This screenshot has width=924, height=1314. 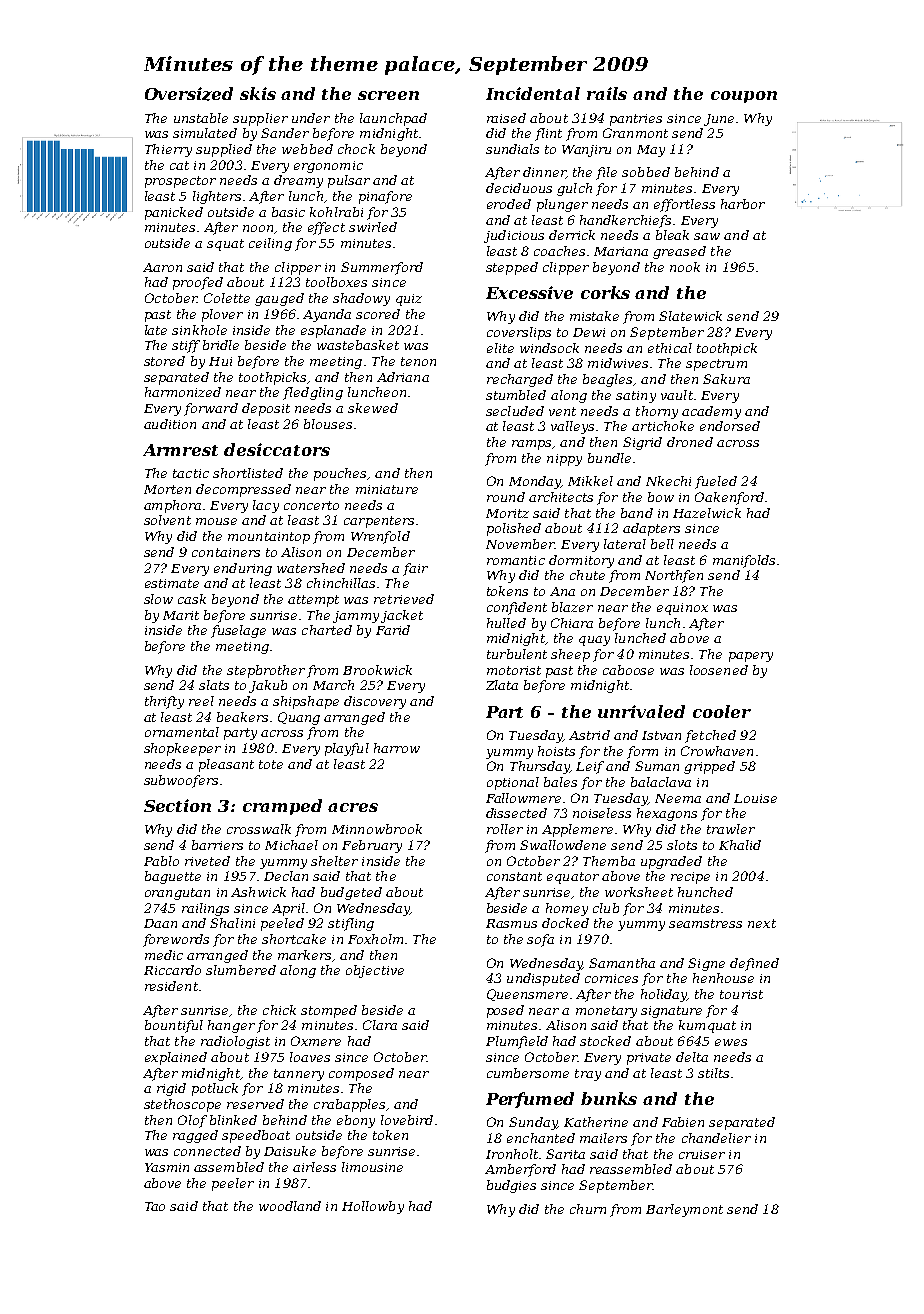 What do you see at coordinates (515, 411) in the screenshot?
I see `secluded` at bounding box center [515, 411].
